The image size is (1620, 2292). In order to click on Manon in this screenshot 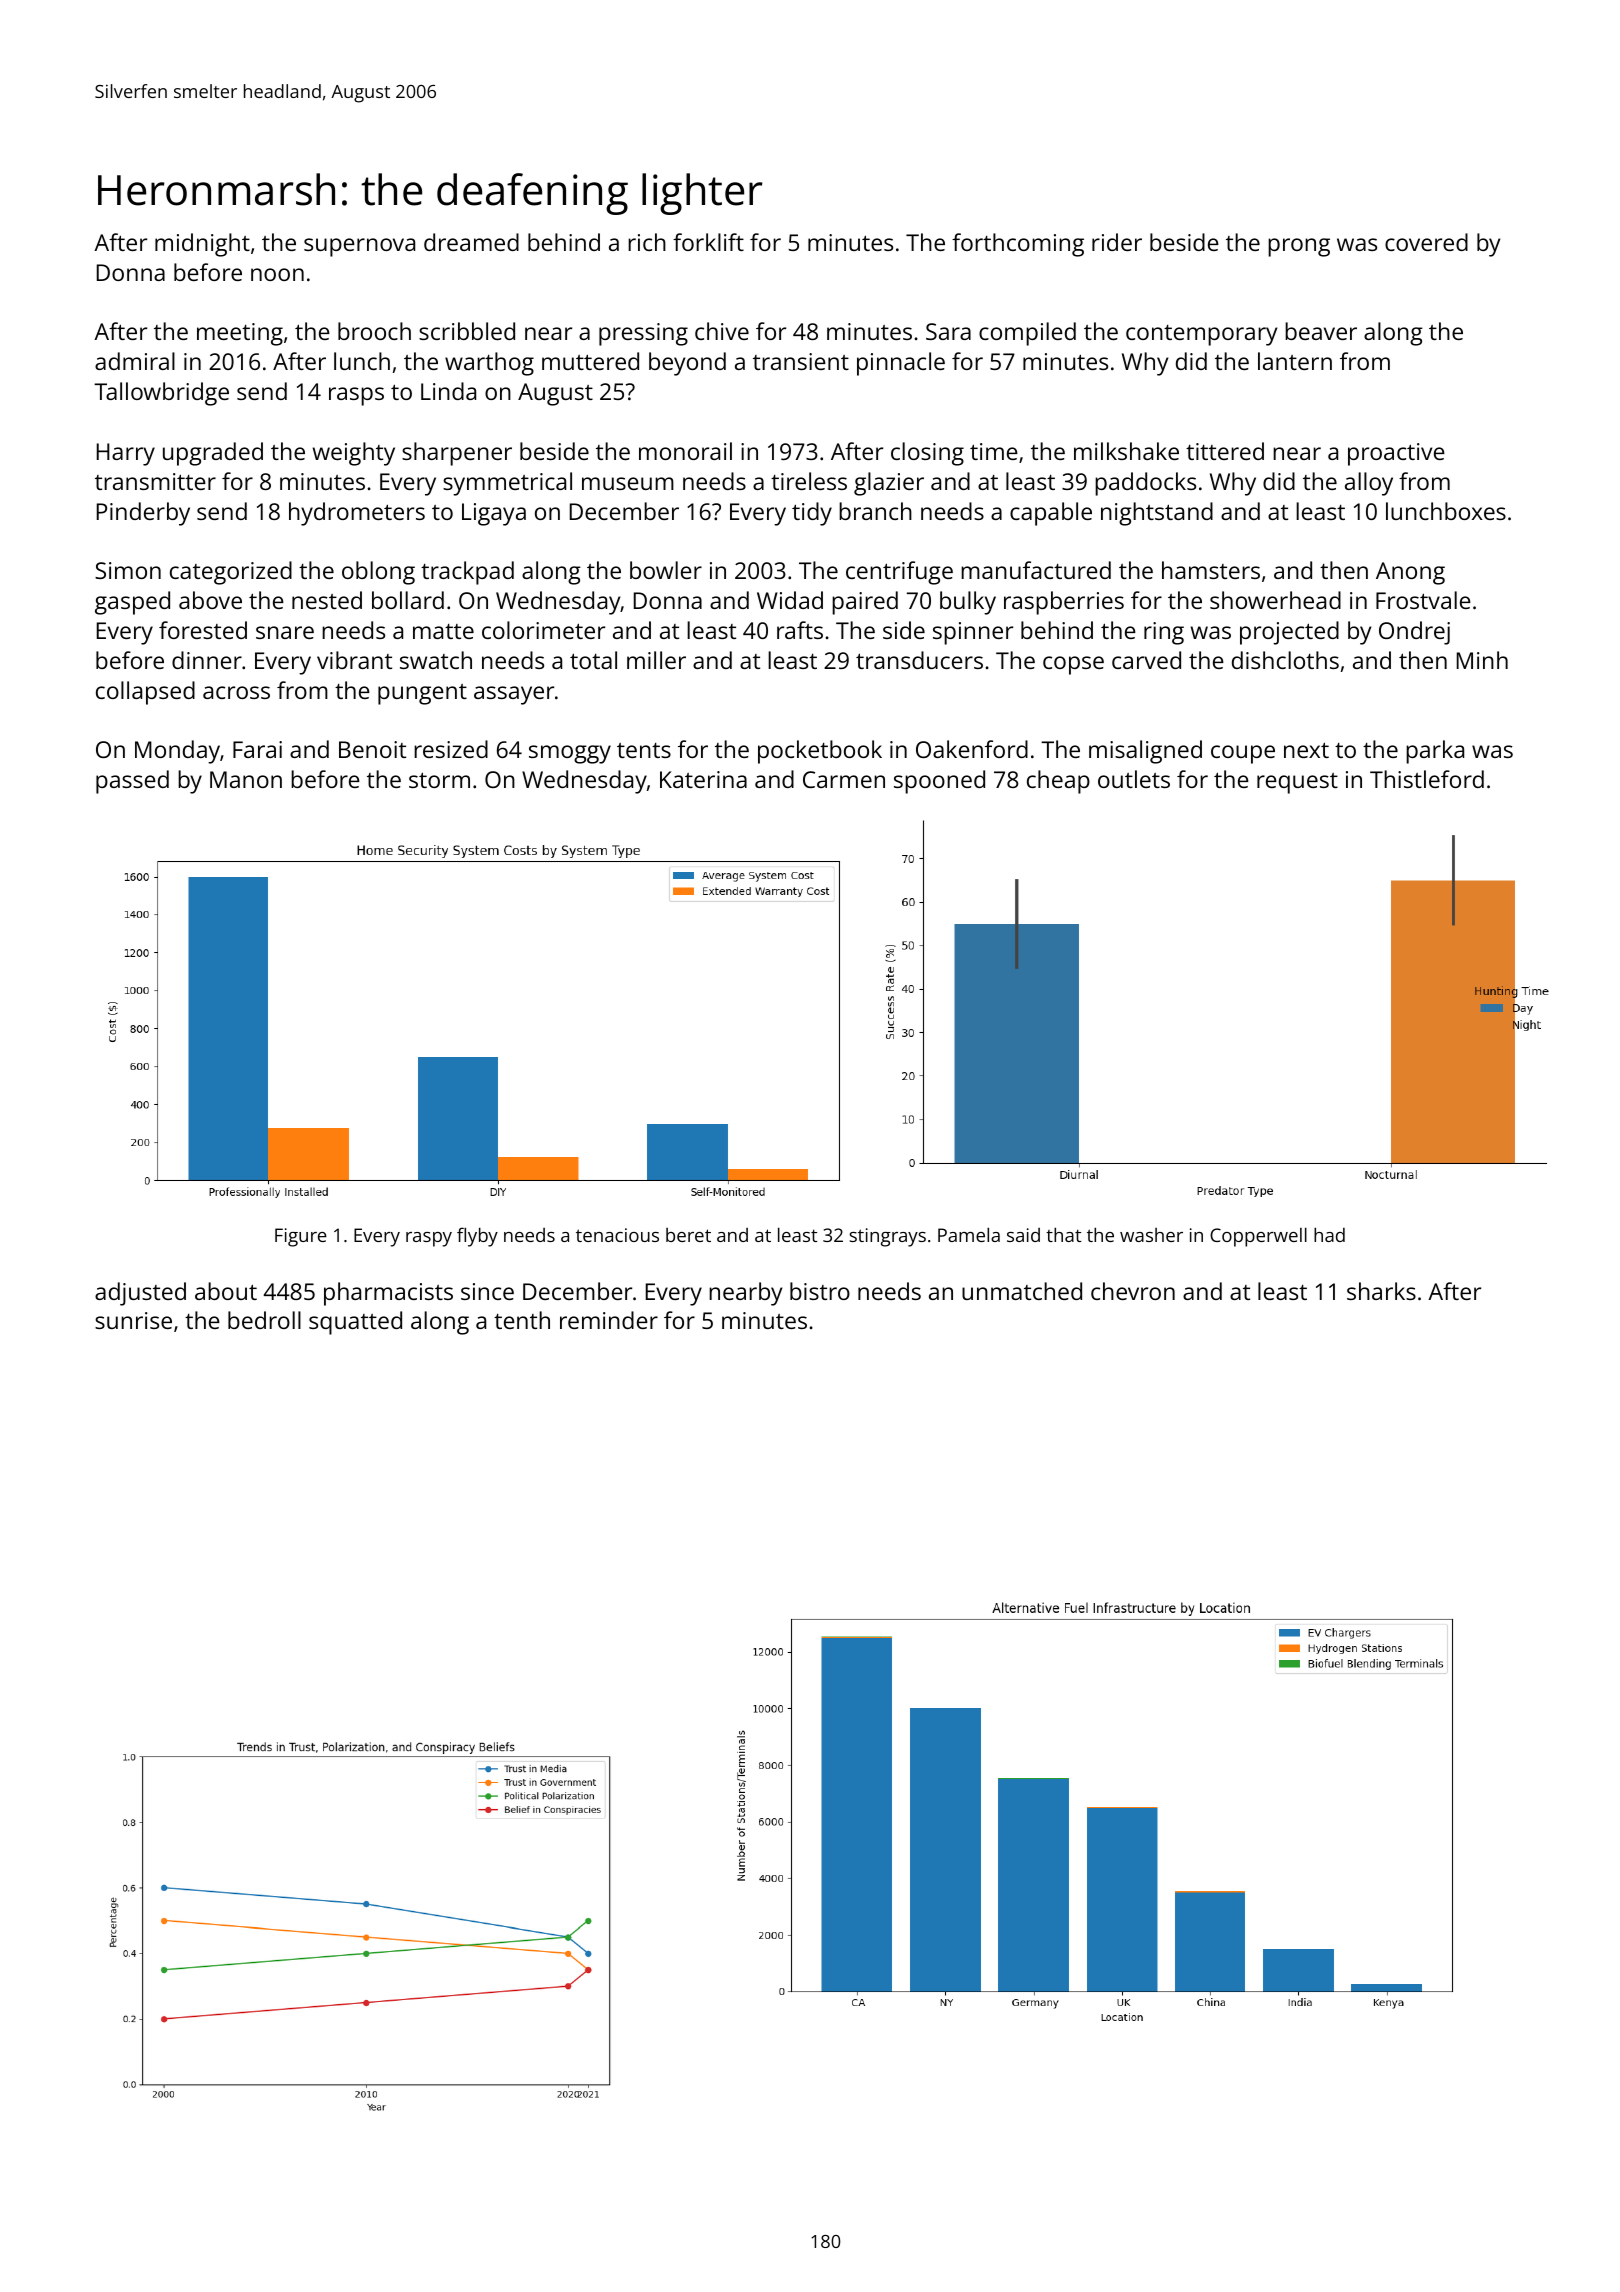, I will do `click(246, 779)`.
